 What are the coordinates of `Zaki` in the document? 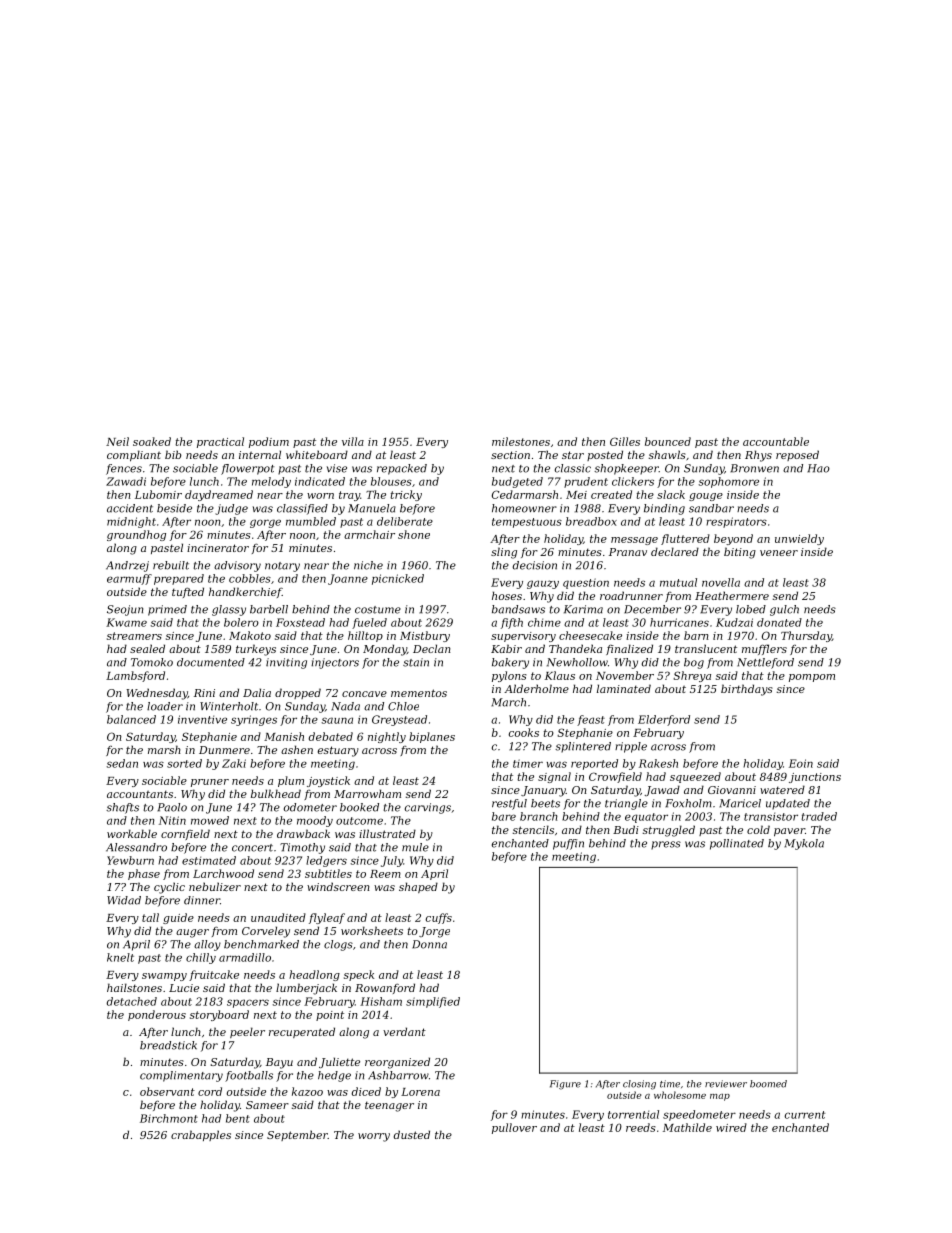 It's located at (234, 763).
